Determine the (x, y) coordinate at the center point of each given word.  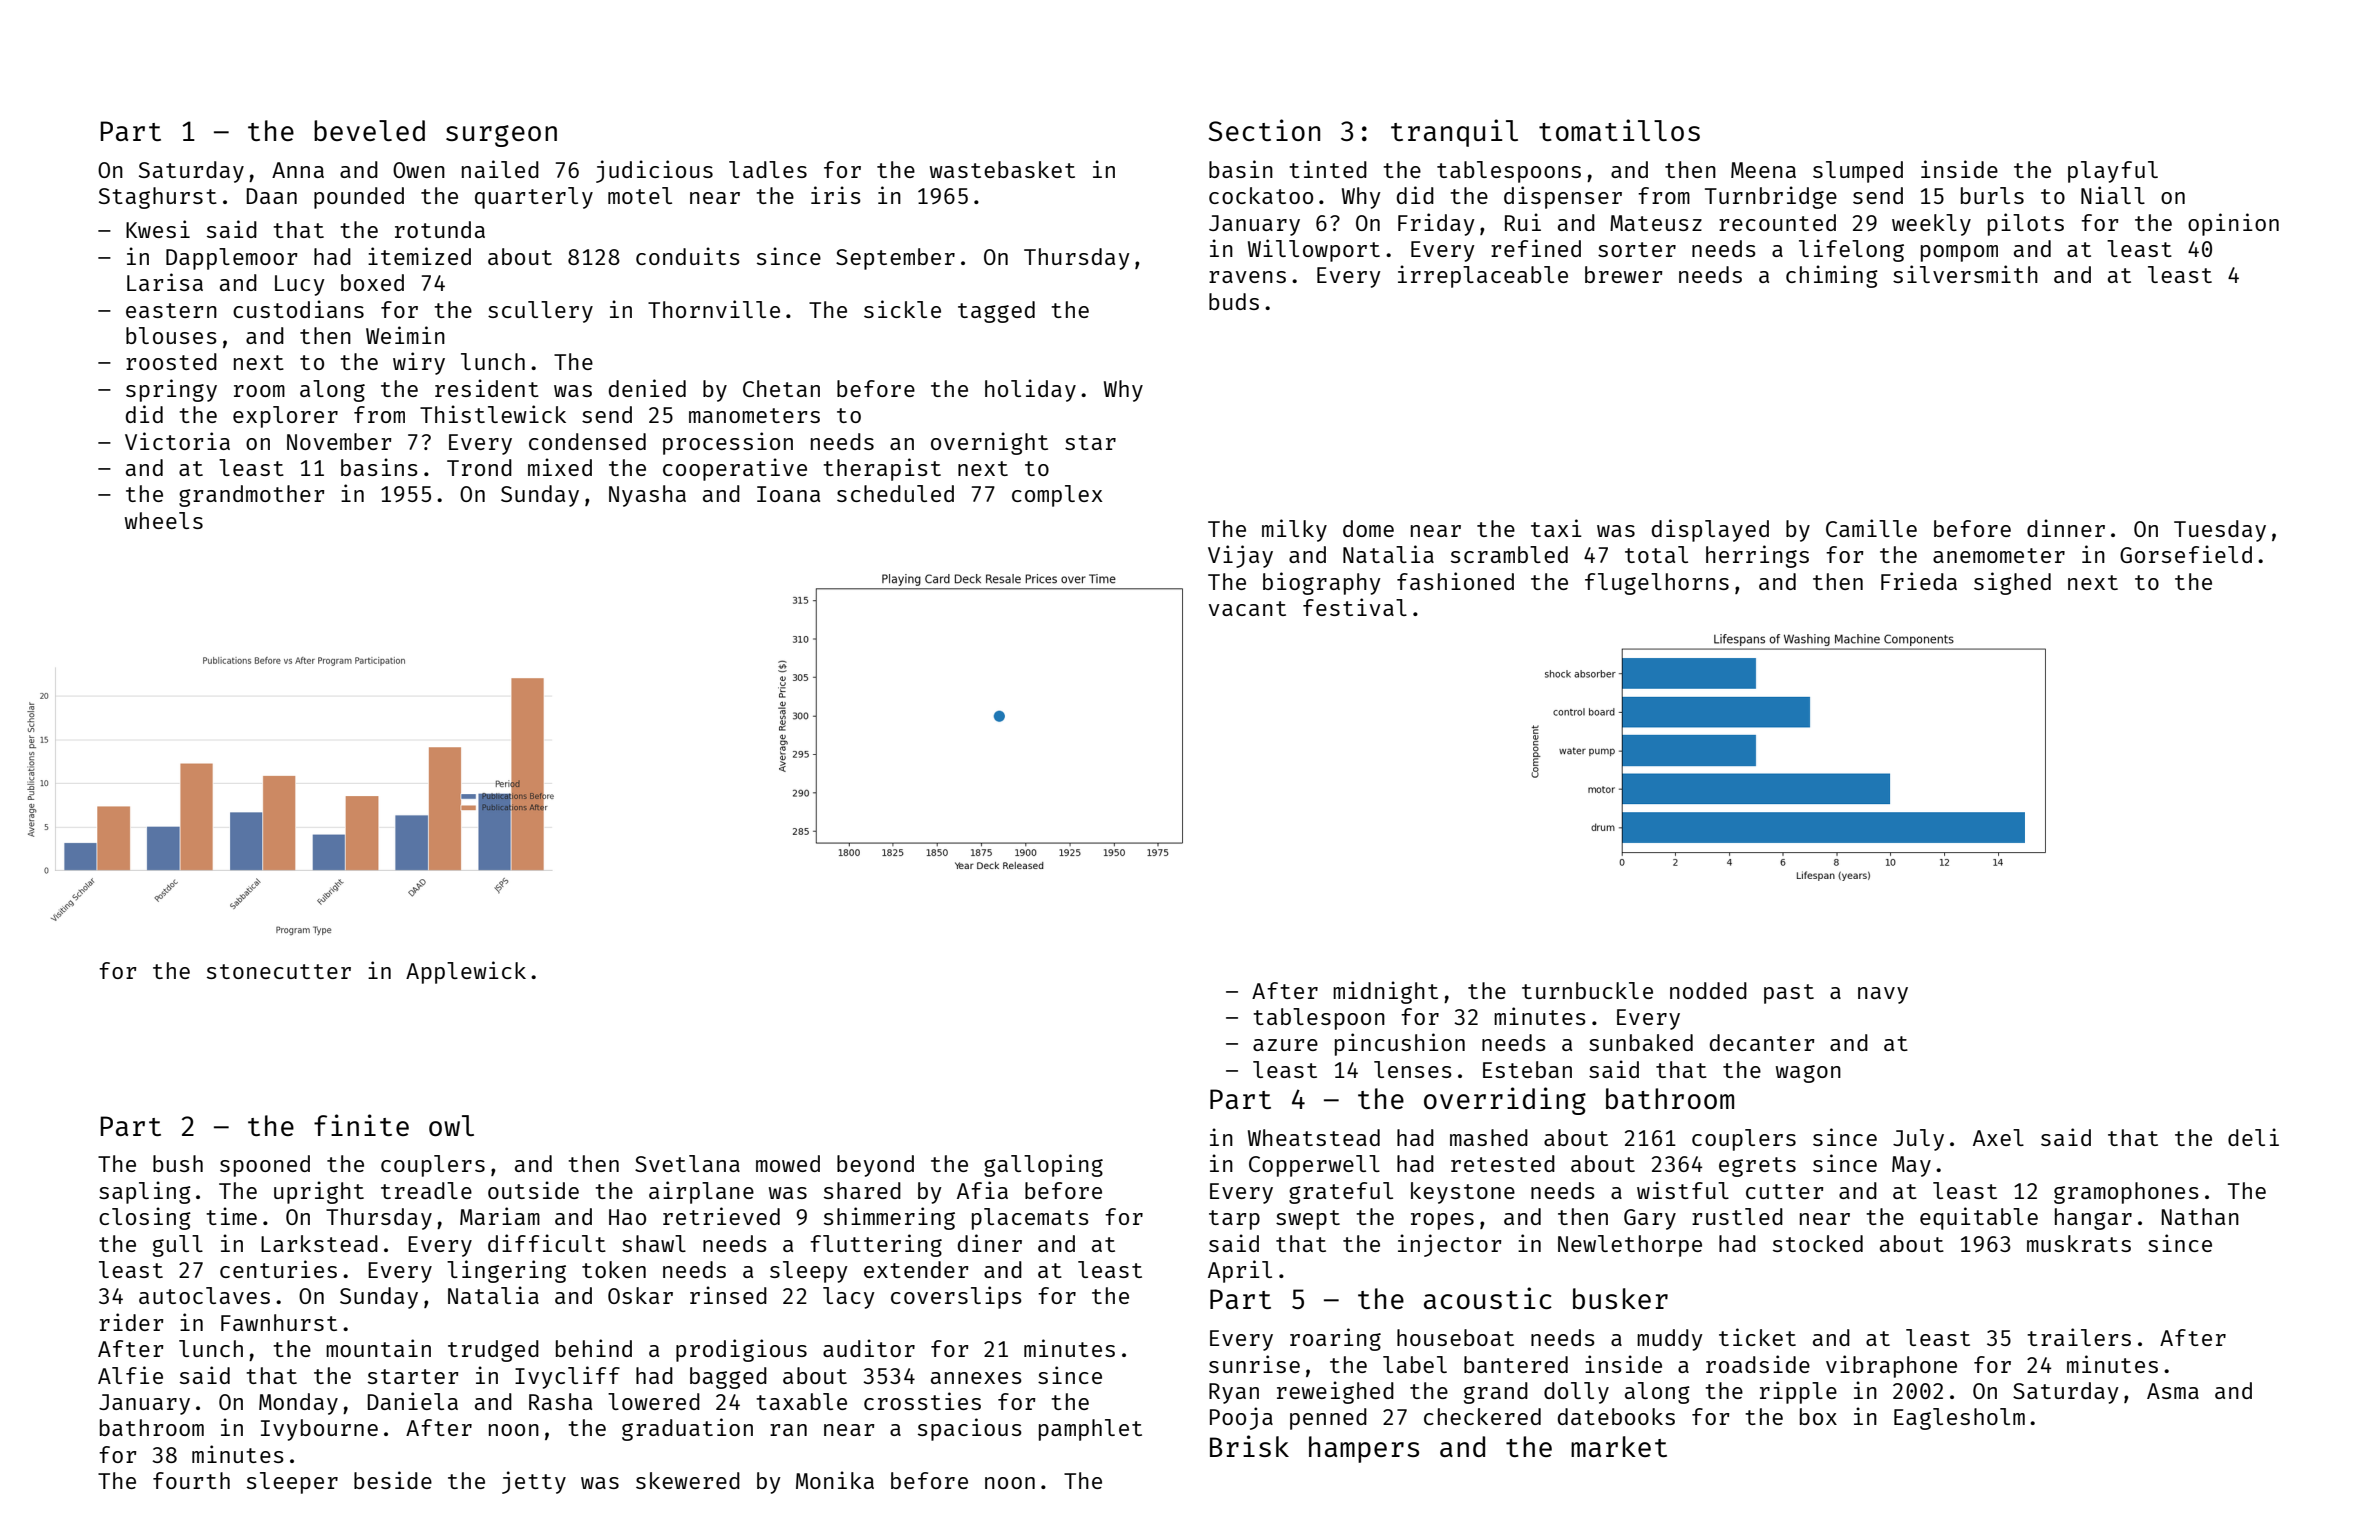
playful (2113, 172)
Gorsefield (2186, 554)
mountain (378, 1348)
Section (1264, 130)
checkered (1482, 1416)
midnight (1385, 992)
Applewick (466, 972)
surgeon (501, 136)
